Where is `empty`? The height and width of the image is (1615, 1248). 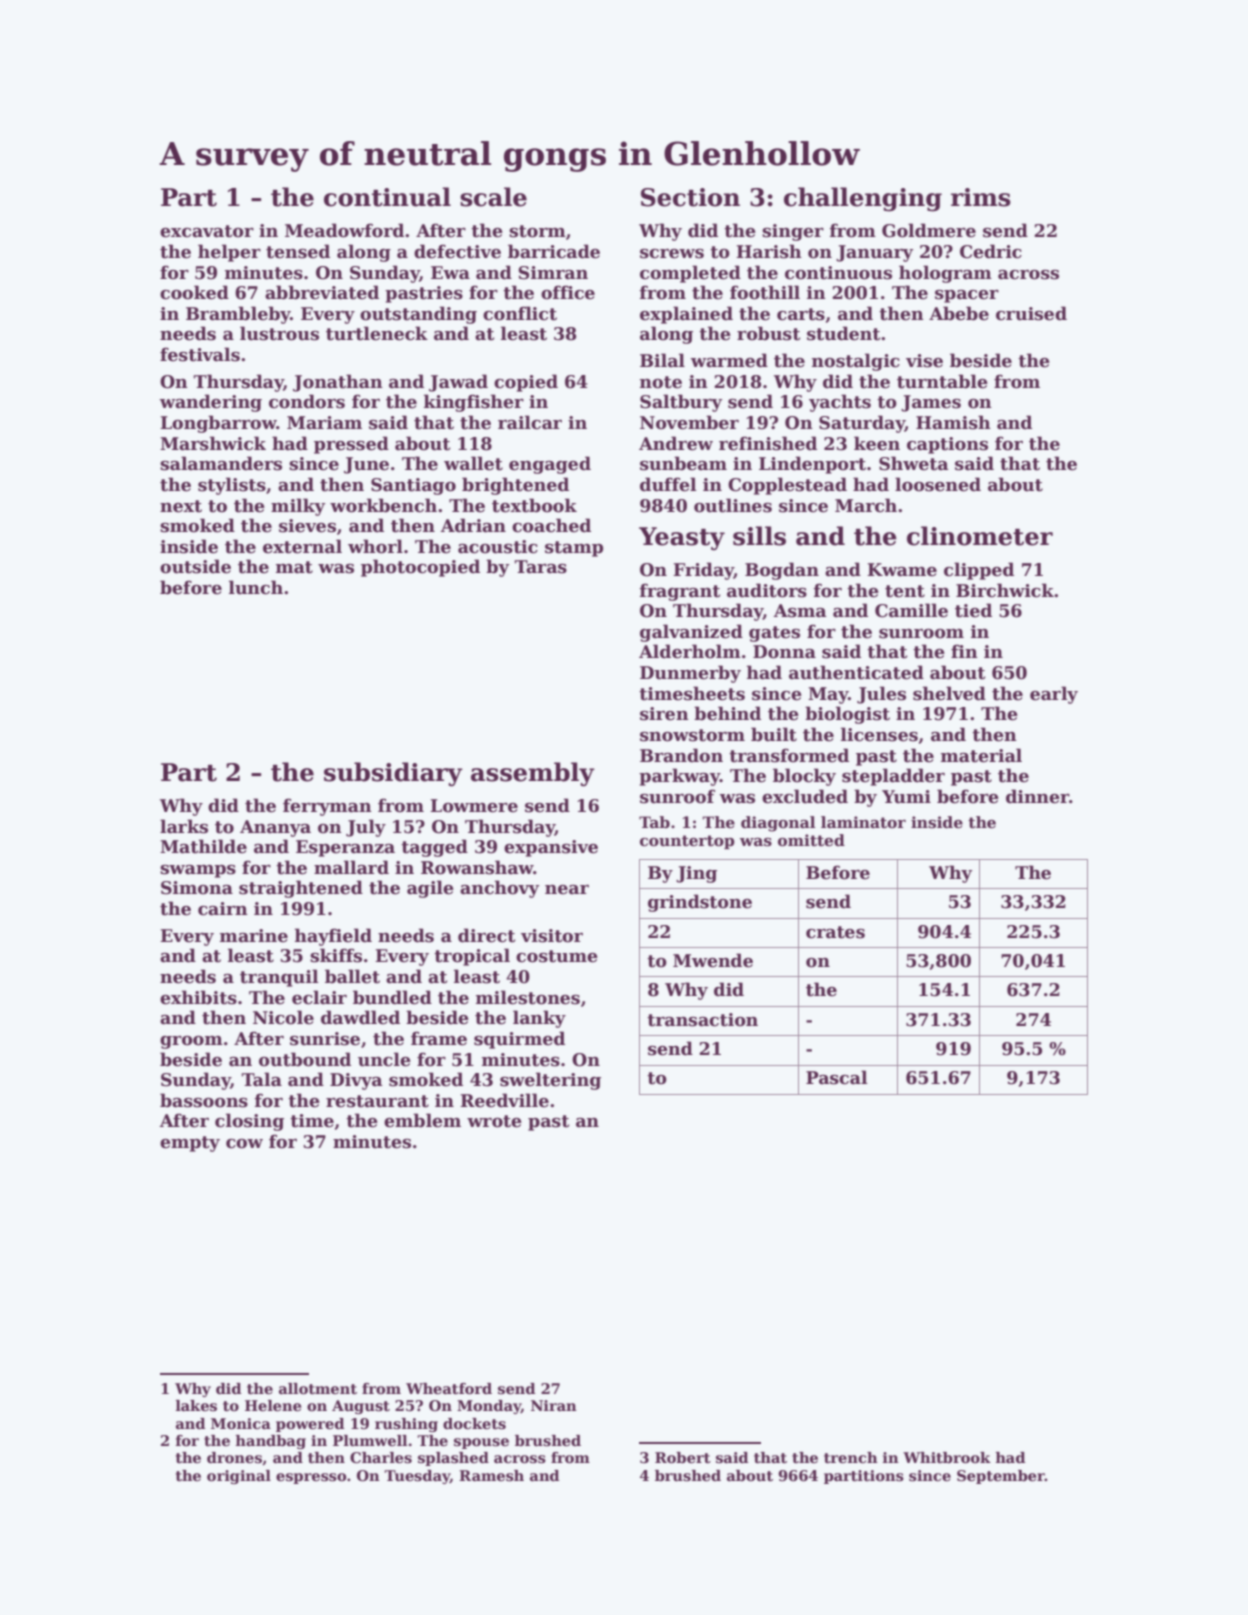 empty is located at coordinates (190, 1144).
